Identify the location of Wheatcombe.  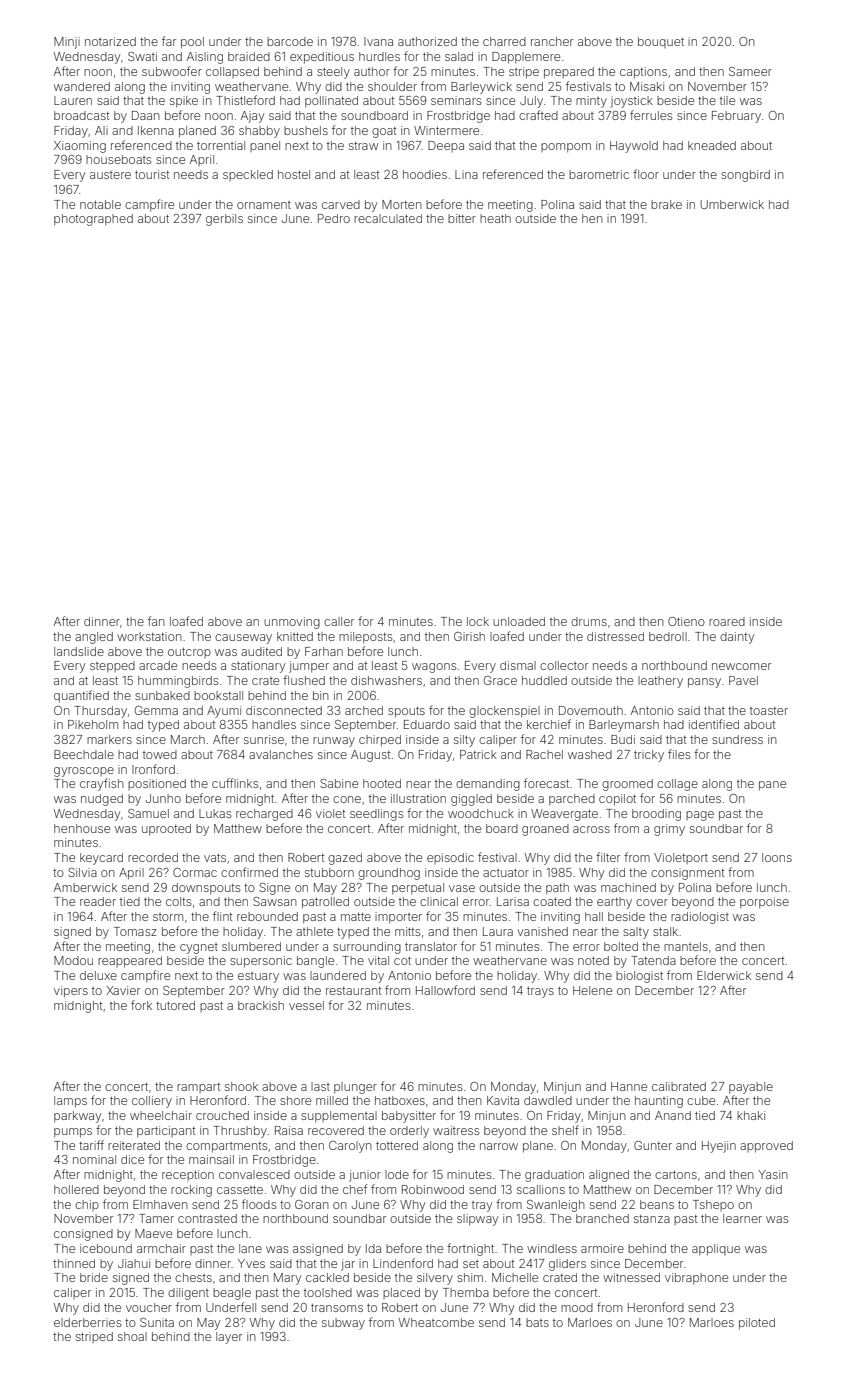
(436, 1322).
